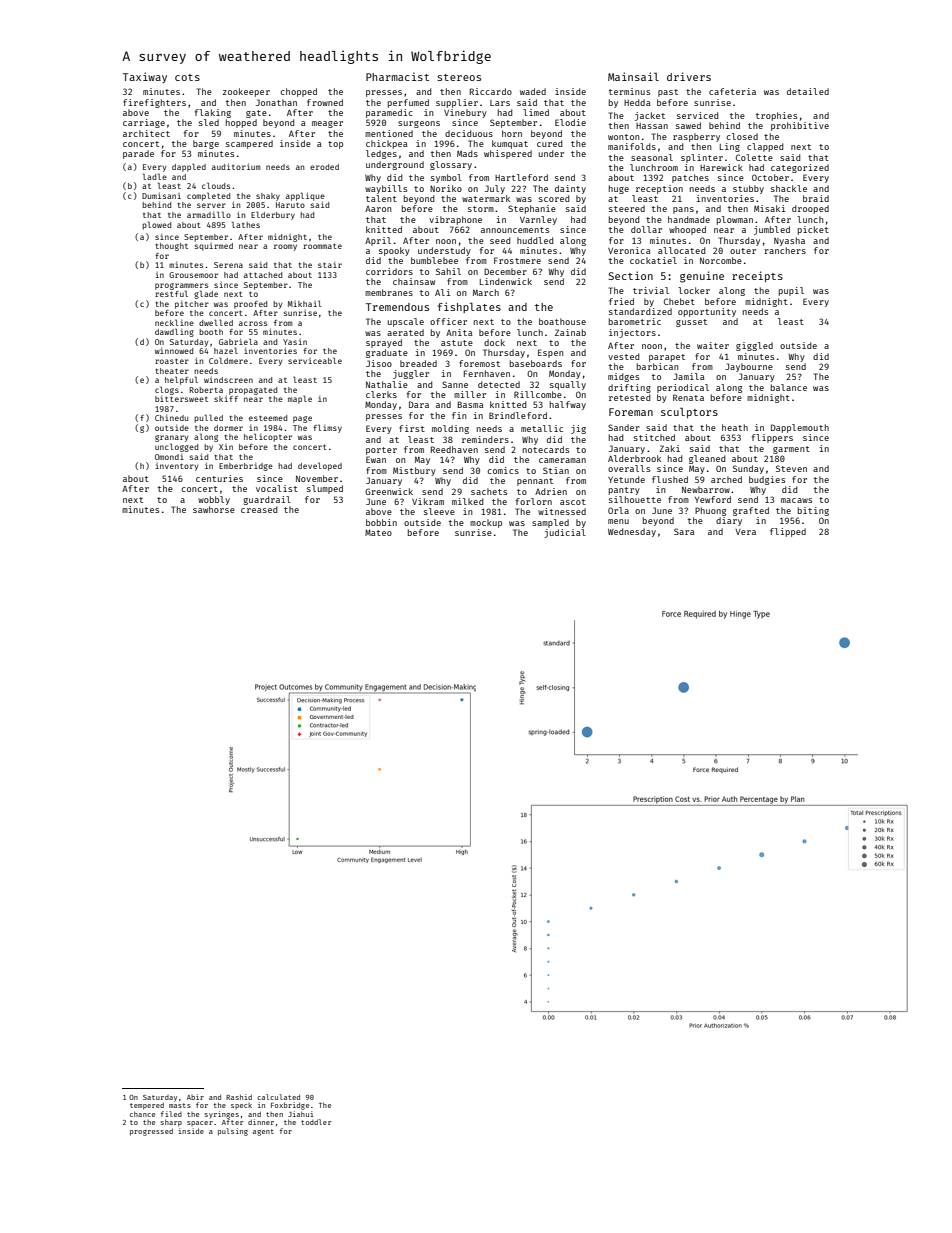 The height and width of the screenshot is (1233, 952). I want to click on Sara, so click(684, 531).
